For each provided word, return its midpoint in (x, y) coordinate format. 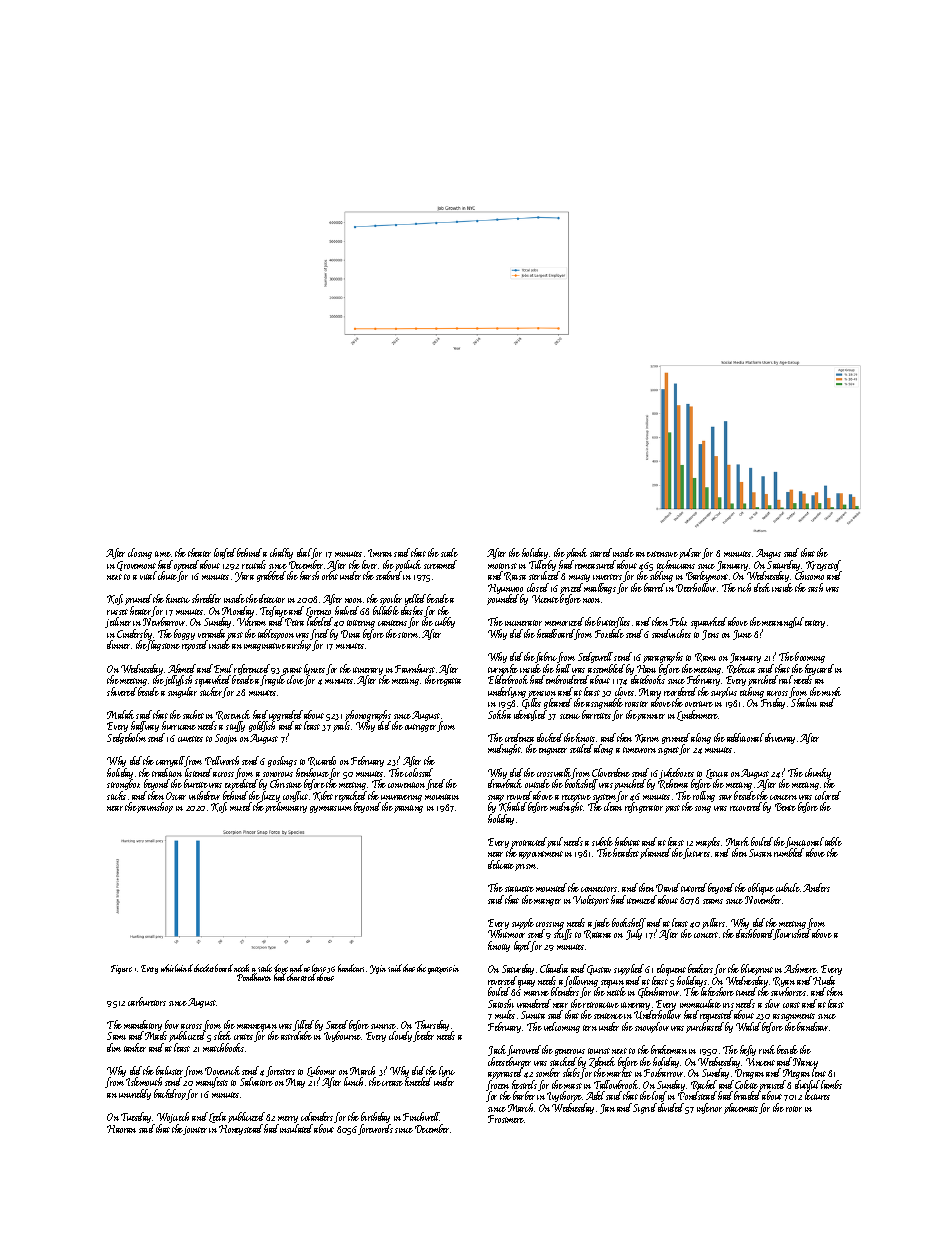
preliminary (286, 808)
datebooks (648, 679)
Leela (217, 1117)
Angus (768, 554)
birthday (375, 1117)
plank (576, 553)
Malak (120, 714)
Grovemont (136, 566)
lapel (522, 946)
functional (804, 843)
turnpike (503, 670)
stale (265, 968)
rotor (794, 1109)
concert (706, 935)
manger (547, 902)
